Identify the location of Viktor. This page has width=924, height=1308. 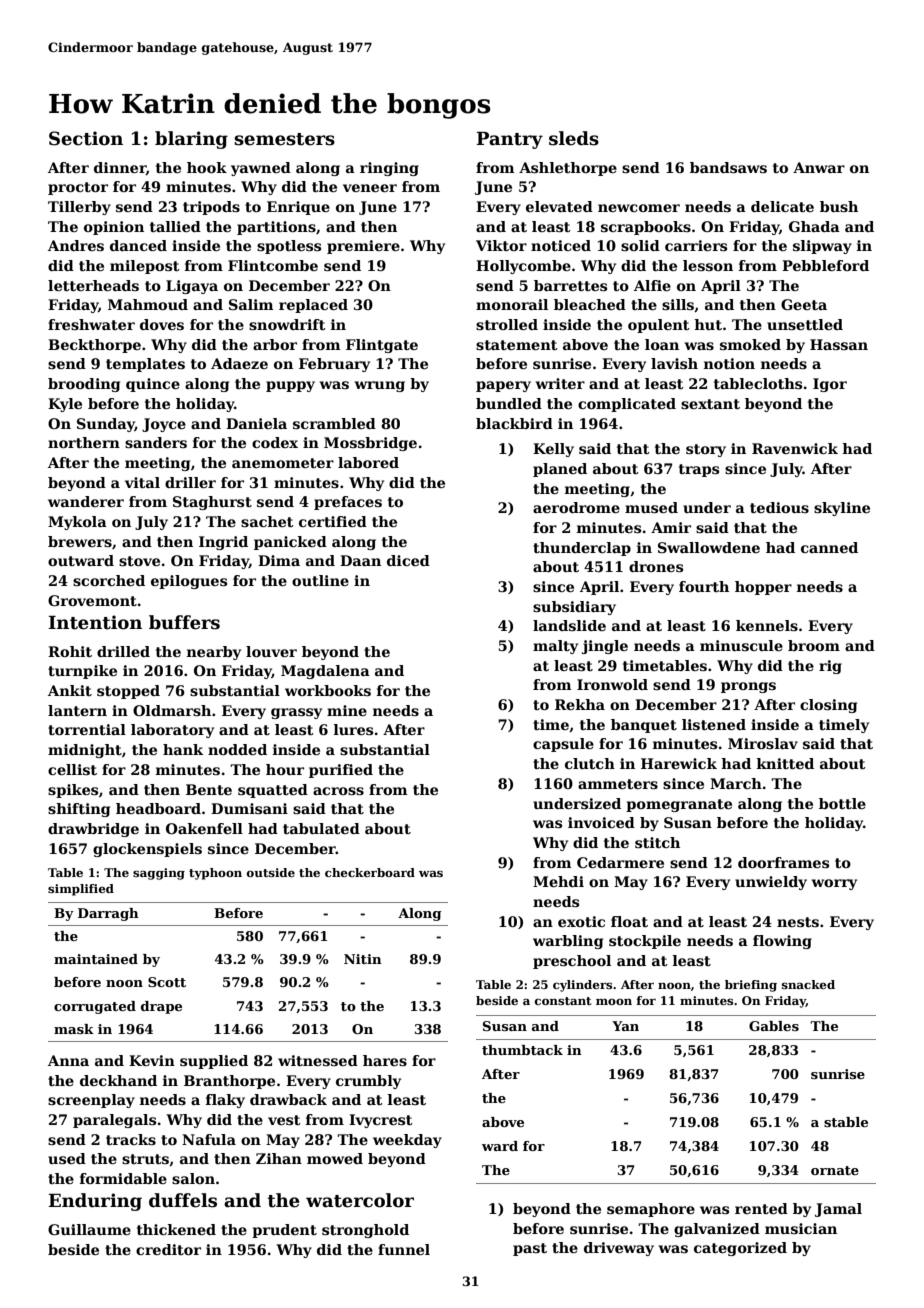
(501, 245).
